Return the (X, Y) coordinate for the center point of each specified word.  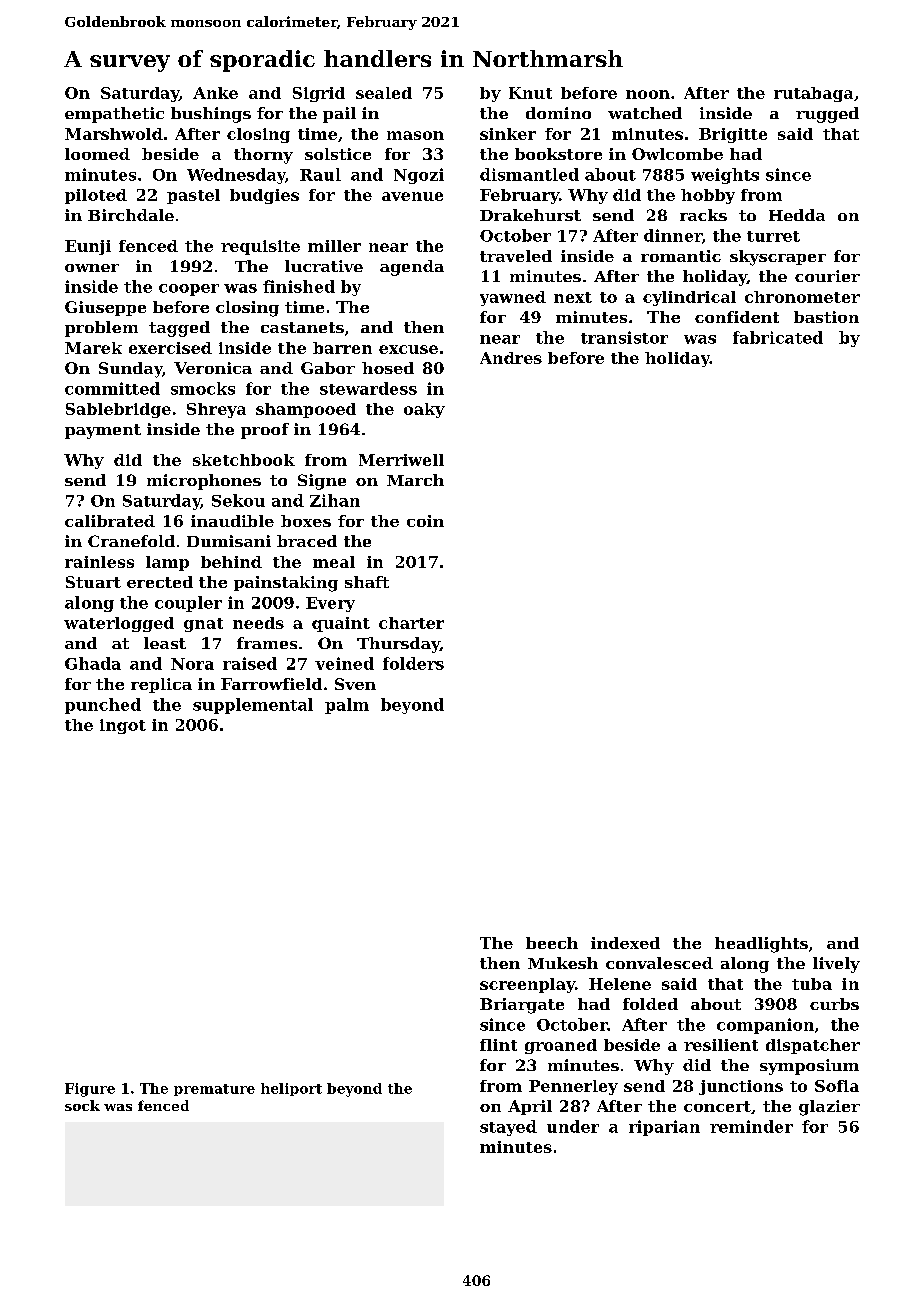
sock (82, 1105)
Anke (215, 93)
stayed (508, 1128)
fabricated (778, 337)
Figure (90, 1090)
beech (552, 943)
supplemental (253, 706)
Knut (530, 93)
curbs (834, 1004)
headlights (761, 945)
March (415, 480)
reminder (751, 1126)
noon (648, 94)
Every (330, 604)
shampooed (306, 410)
